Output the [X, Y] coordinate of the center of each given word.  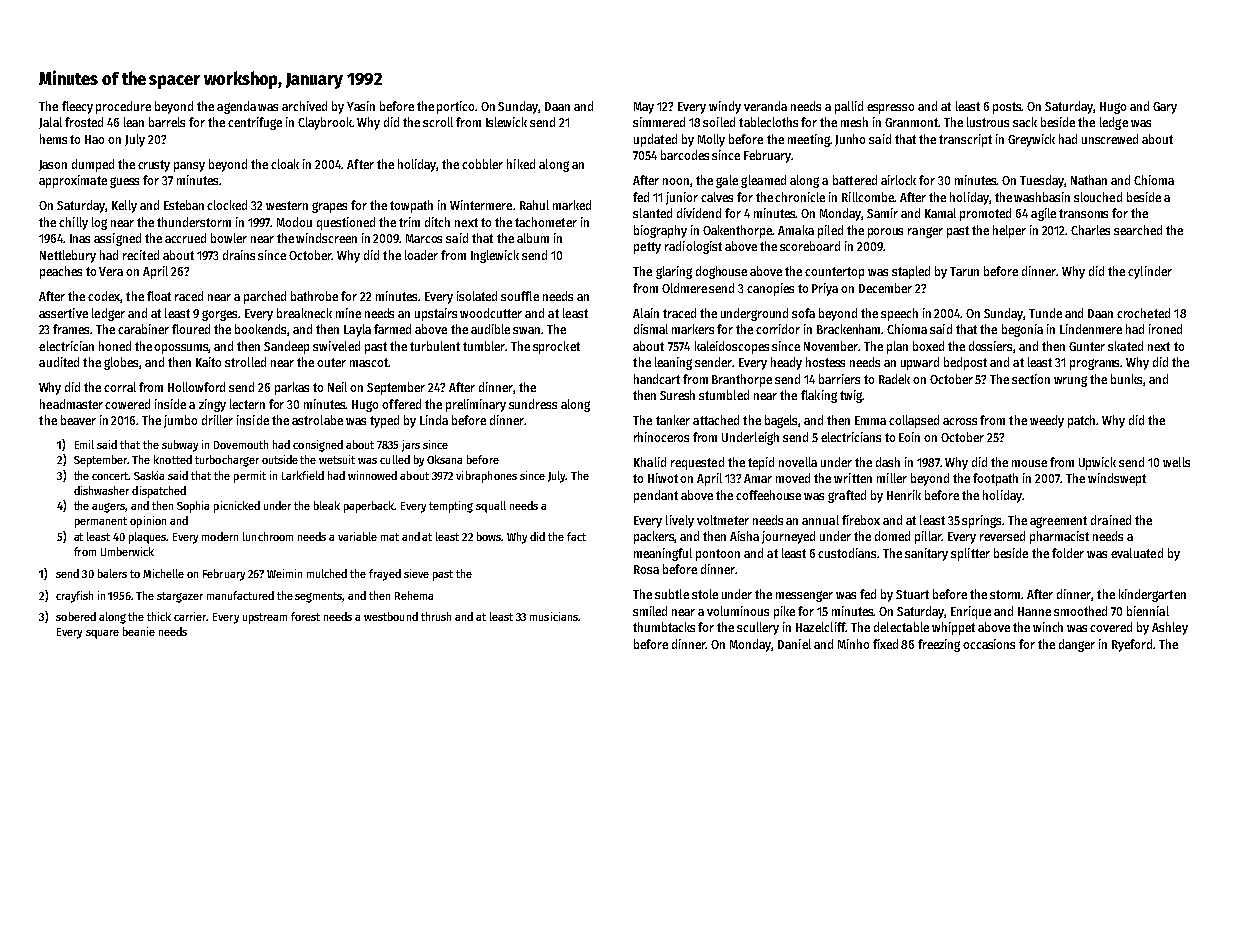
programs [1095, 364]
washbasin [1042, 197]
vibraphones [486, 477]
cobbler [482, 164]
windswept [1117, 479]
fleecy [77, 107]
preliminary [476, 405]
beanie [139, 631]
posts [1007, 108]
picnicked [237, 507]
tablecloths [768, 122]
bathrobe [314, 296]
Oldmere [684, 288]
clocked [227, 205]
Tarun [964, 271]
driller [217, 420]
